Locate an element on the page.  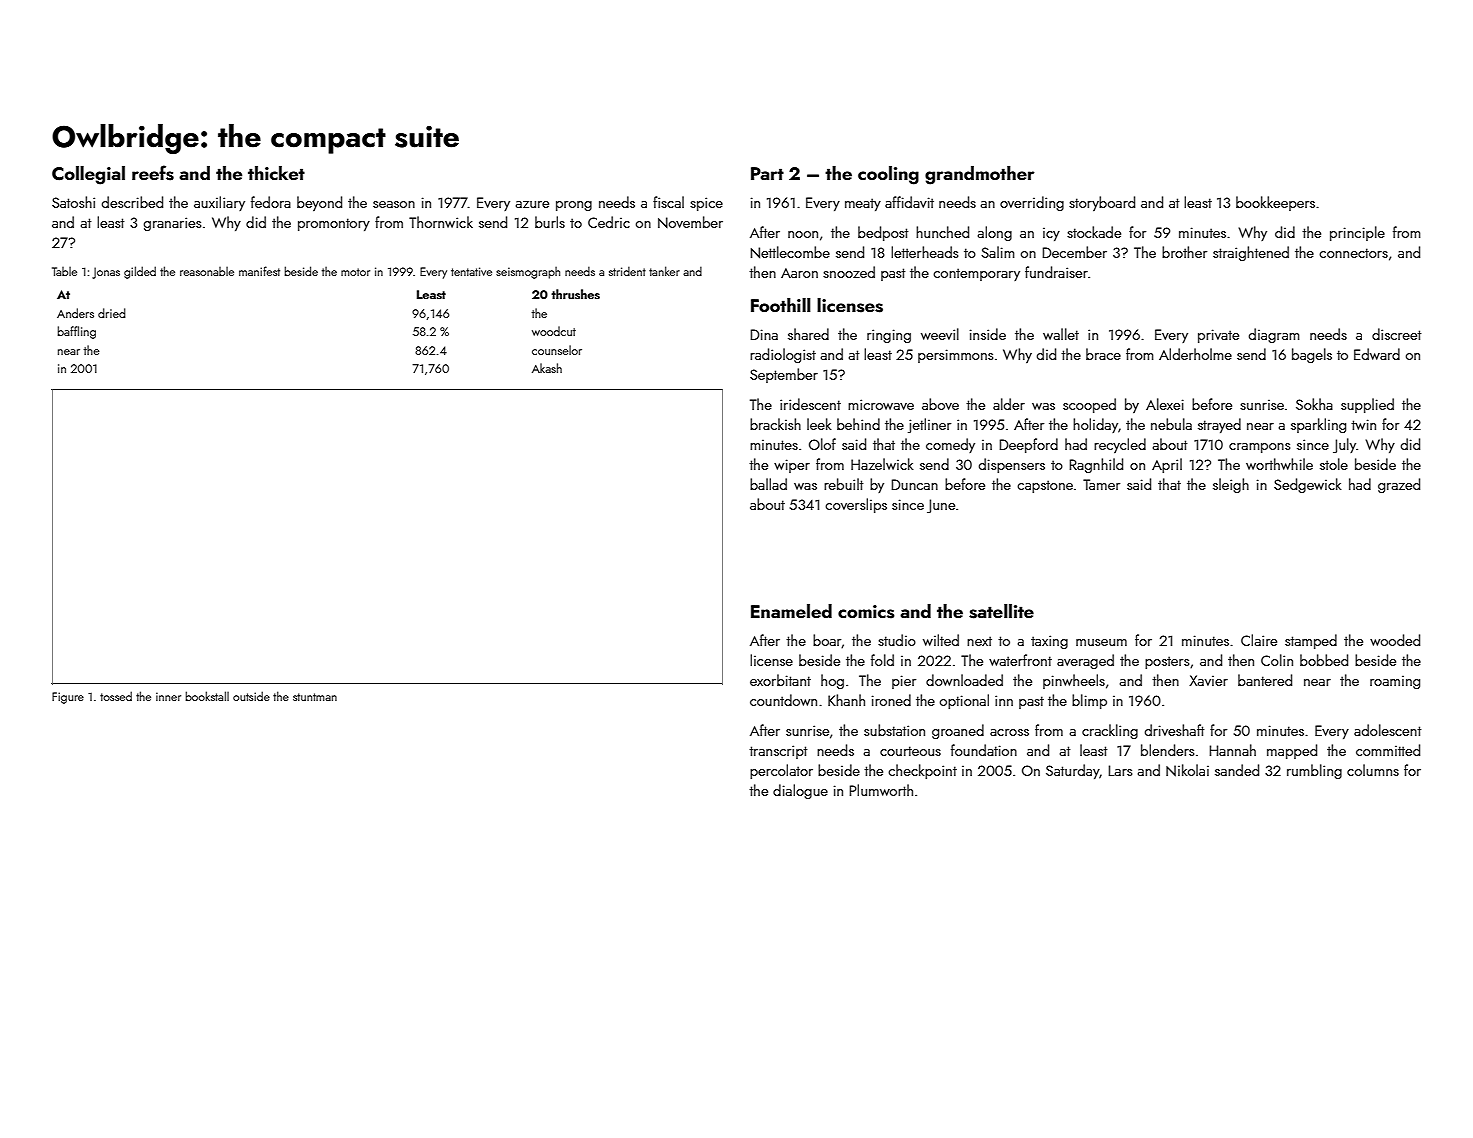
tossed is located at coordinates (116, 696).
